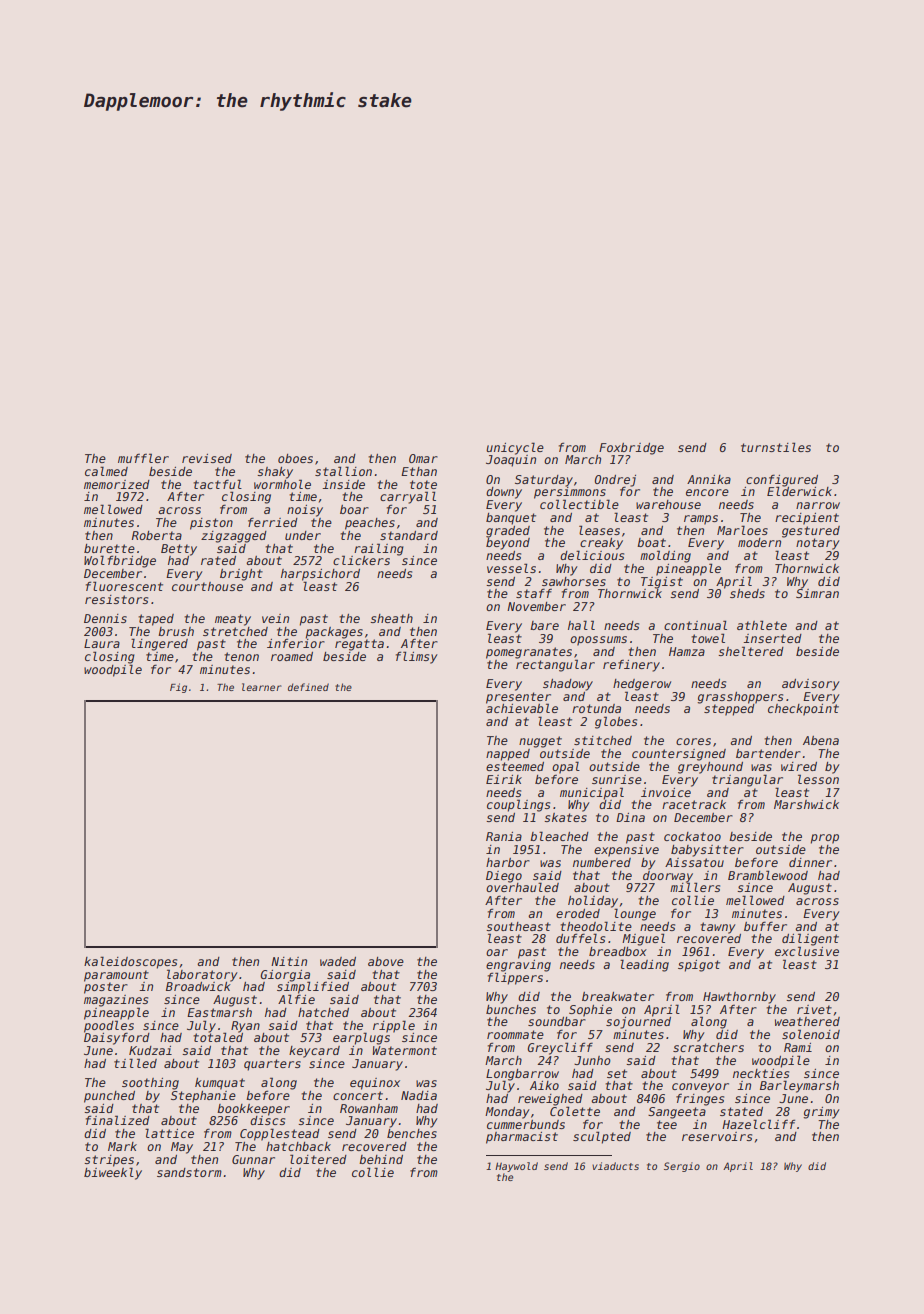 This screenshot has height=1314, width=924. Describe the element at coordinates (694, 804) in the screenshot. I see `racetrack` at that location.
